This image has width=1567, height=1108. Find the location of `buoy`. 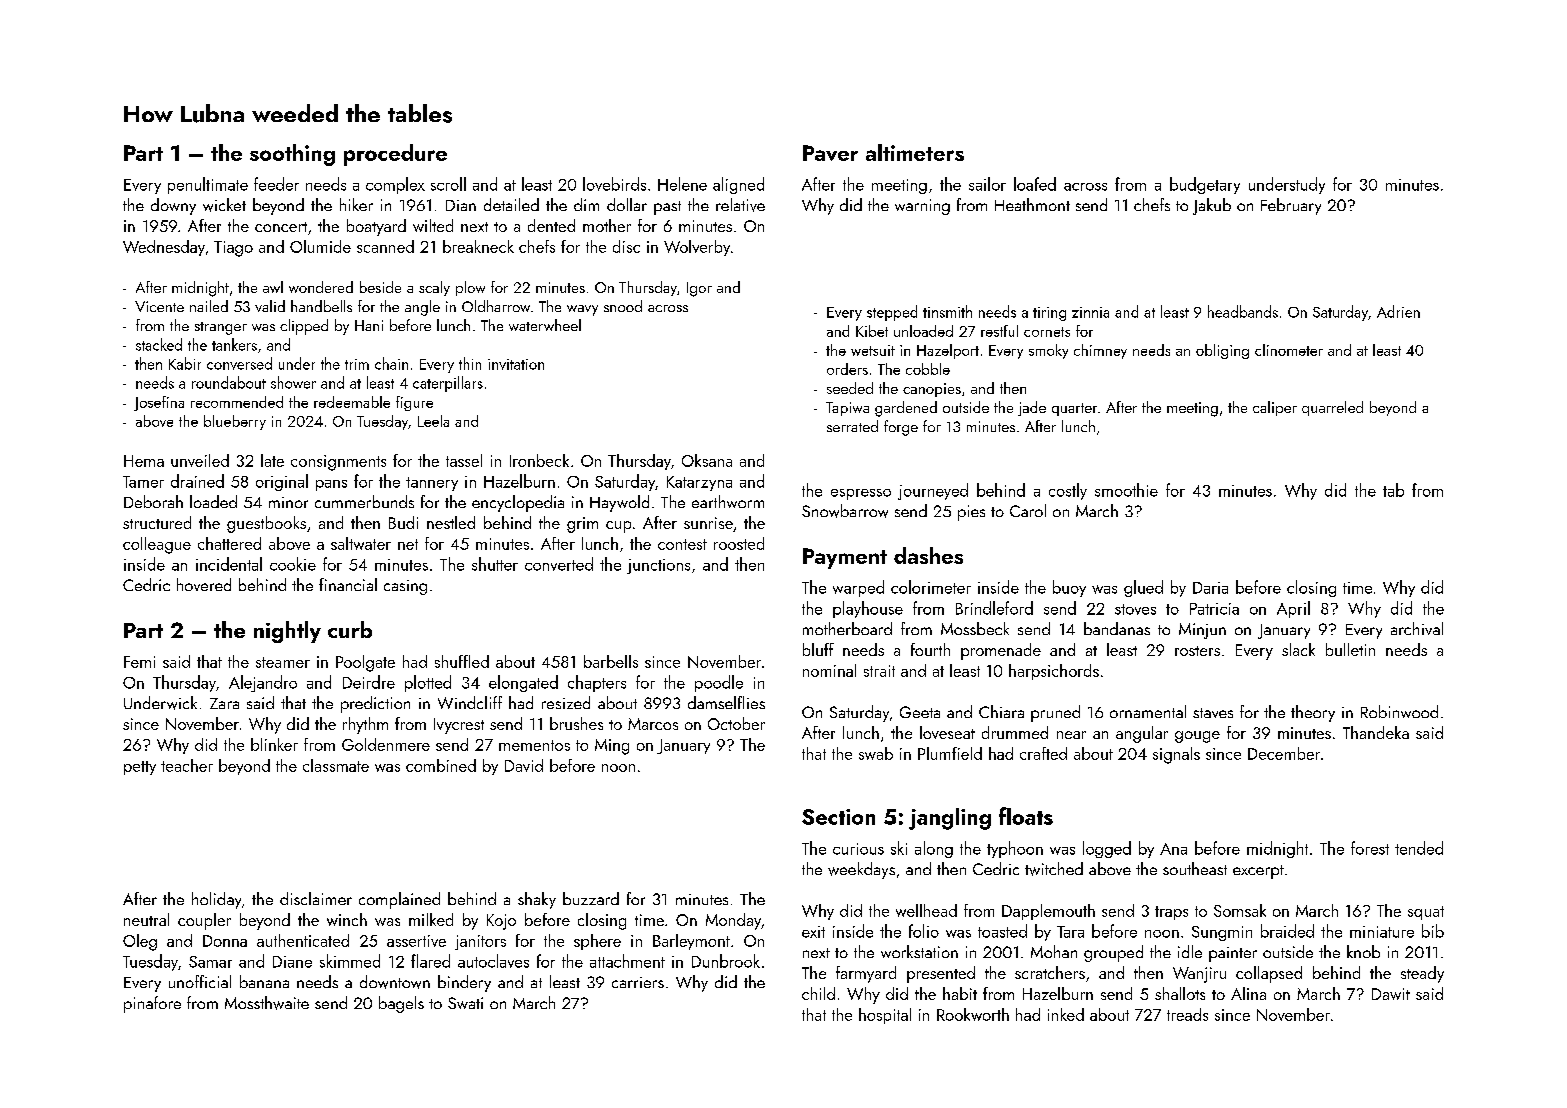

buoy is located at coordinates (1069, 588).
